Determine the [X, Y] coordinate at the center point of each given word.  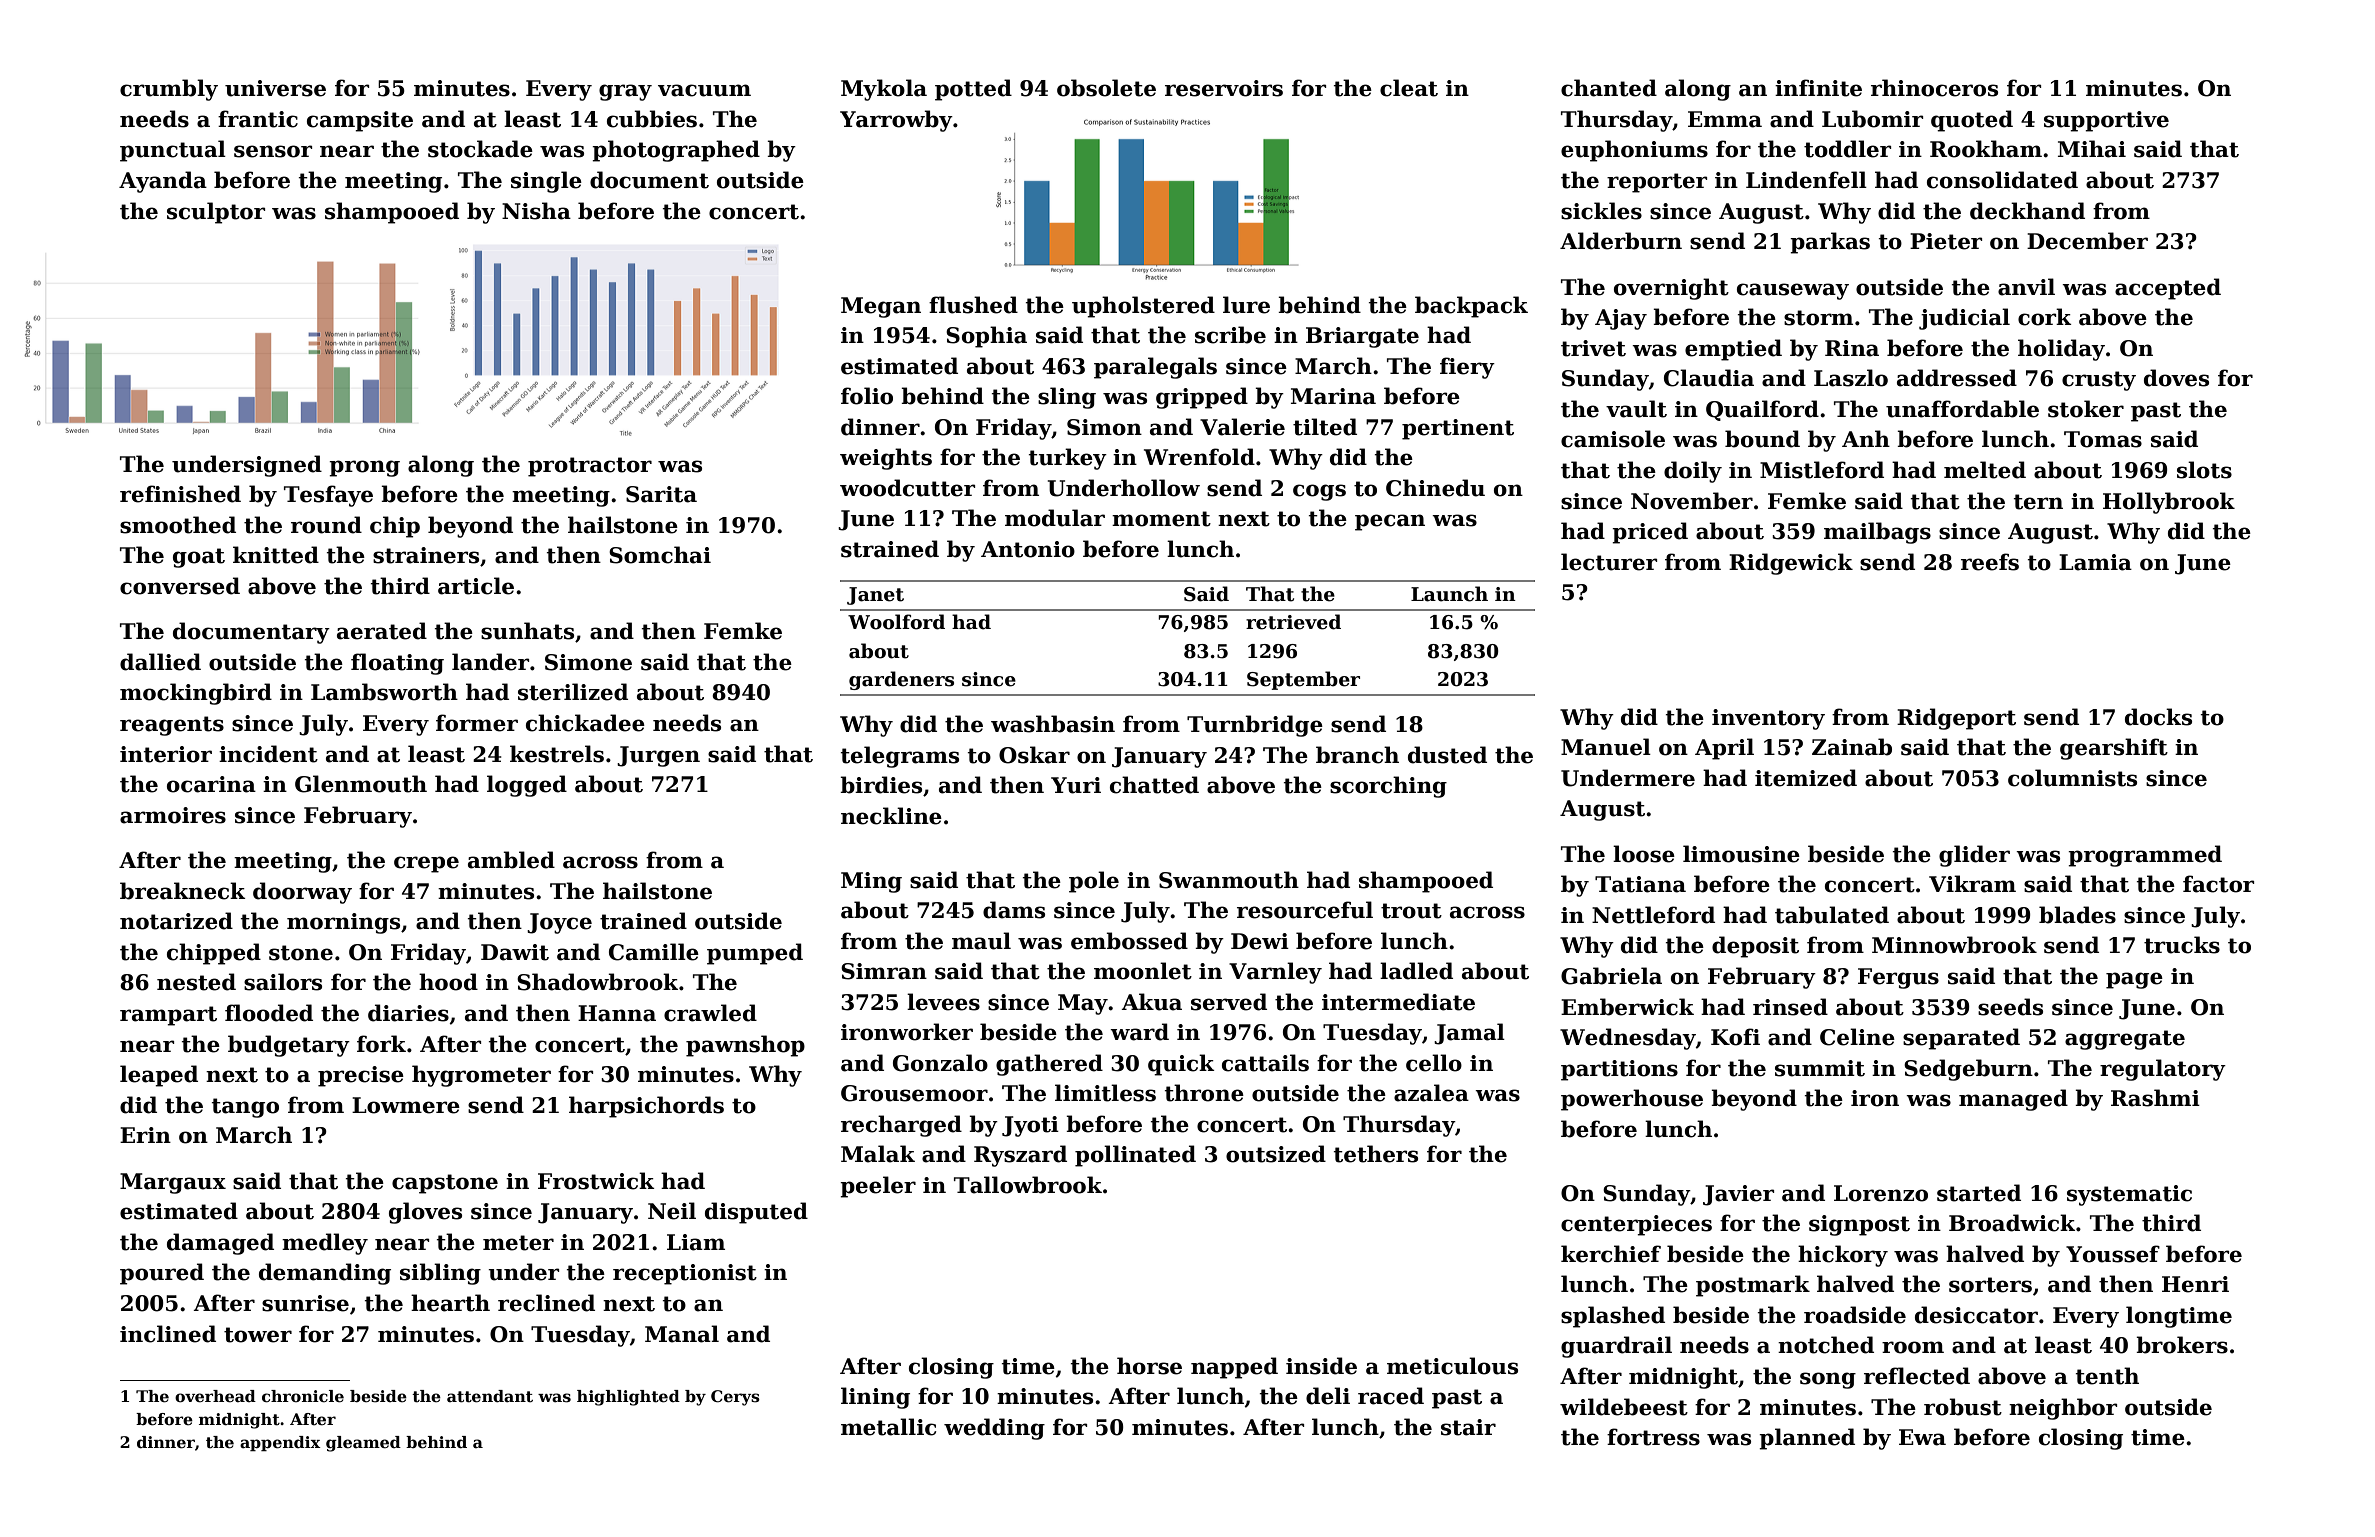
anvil [2026, 287]
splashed [1613, 1317]
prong [364, 468]
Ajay [1621, 319]
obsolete [1106, 88]
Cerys [735, 1398]
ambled [511, 860]
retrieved [1293, 622]
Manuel [1606, 747]
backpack [1471, 307]
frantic [258, 119]
